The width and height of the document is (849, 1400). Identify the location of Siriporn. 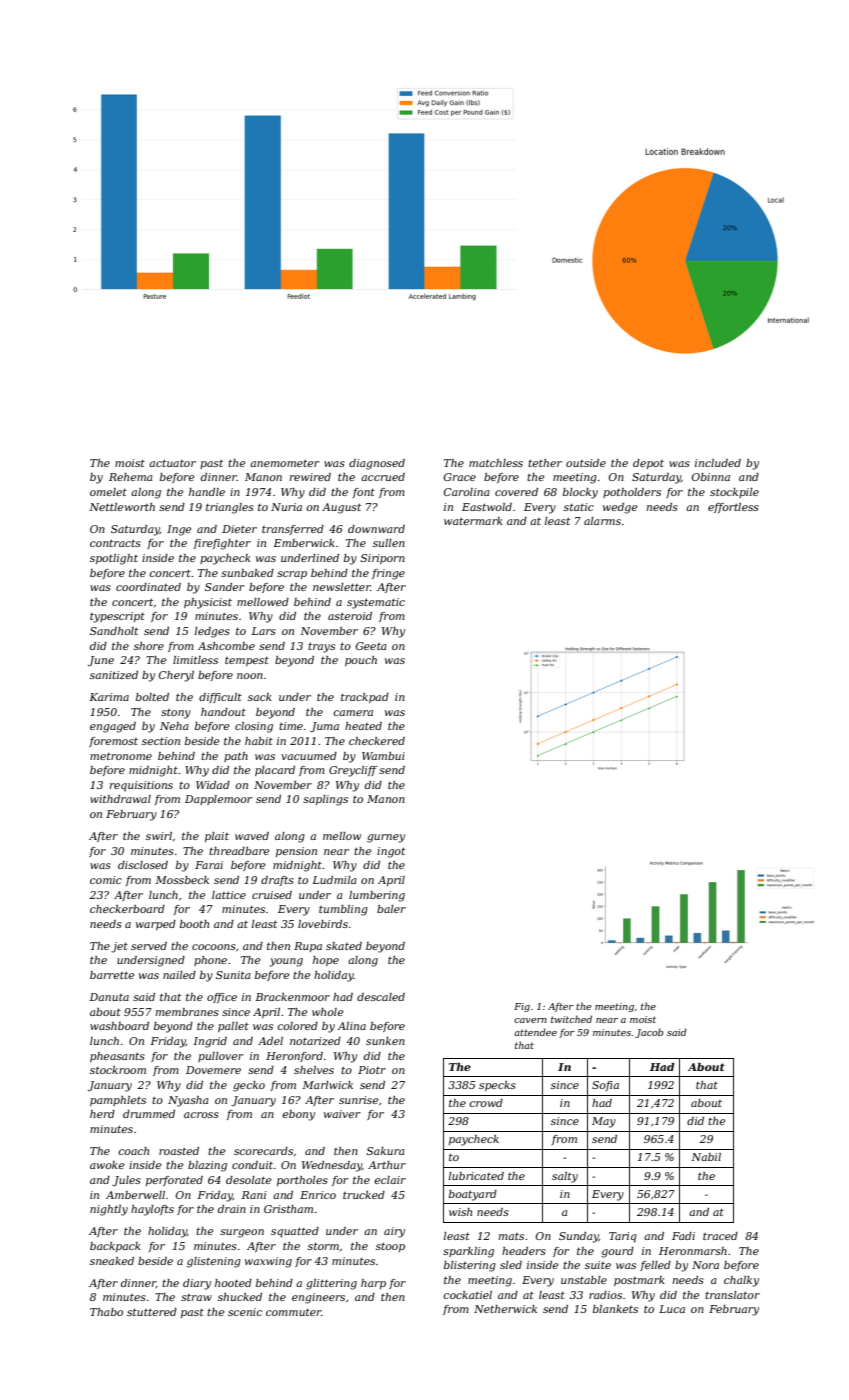
(382, 559).
